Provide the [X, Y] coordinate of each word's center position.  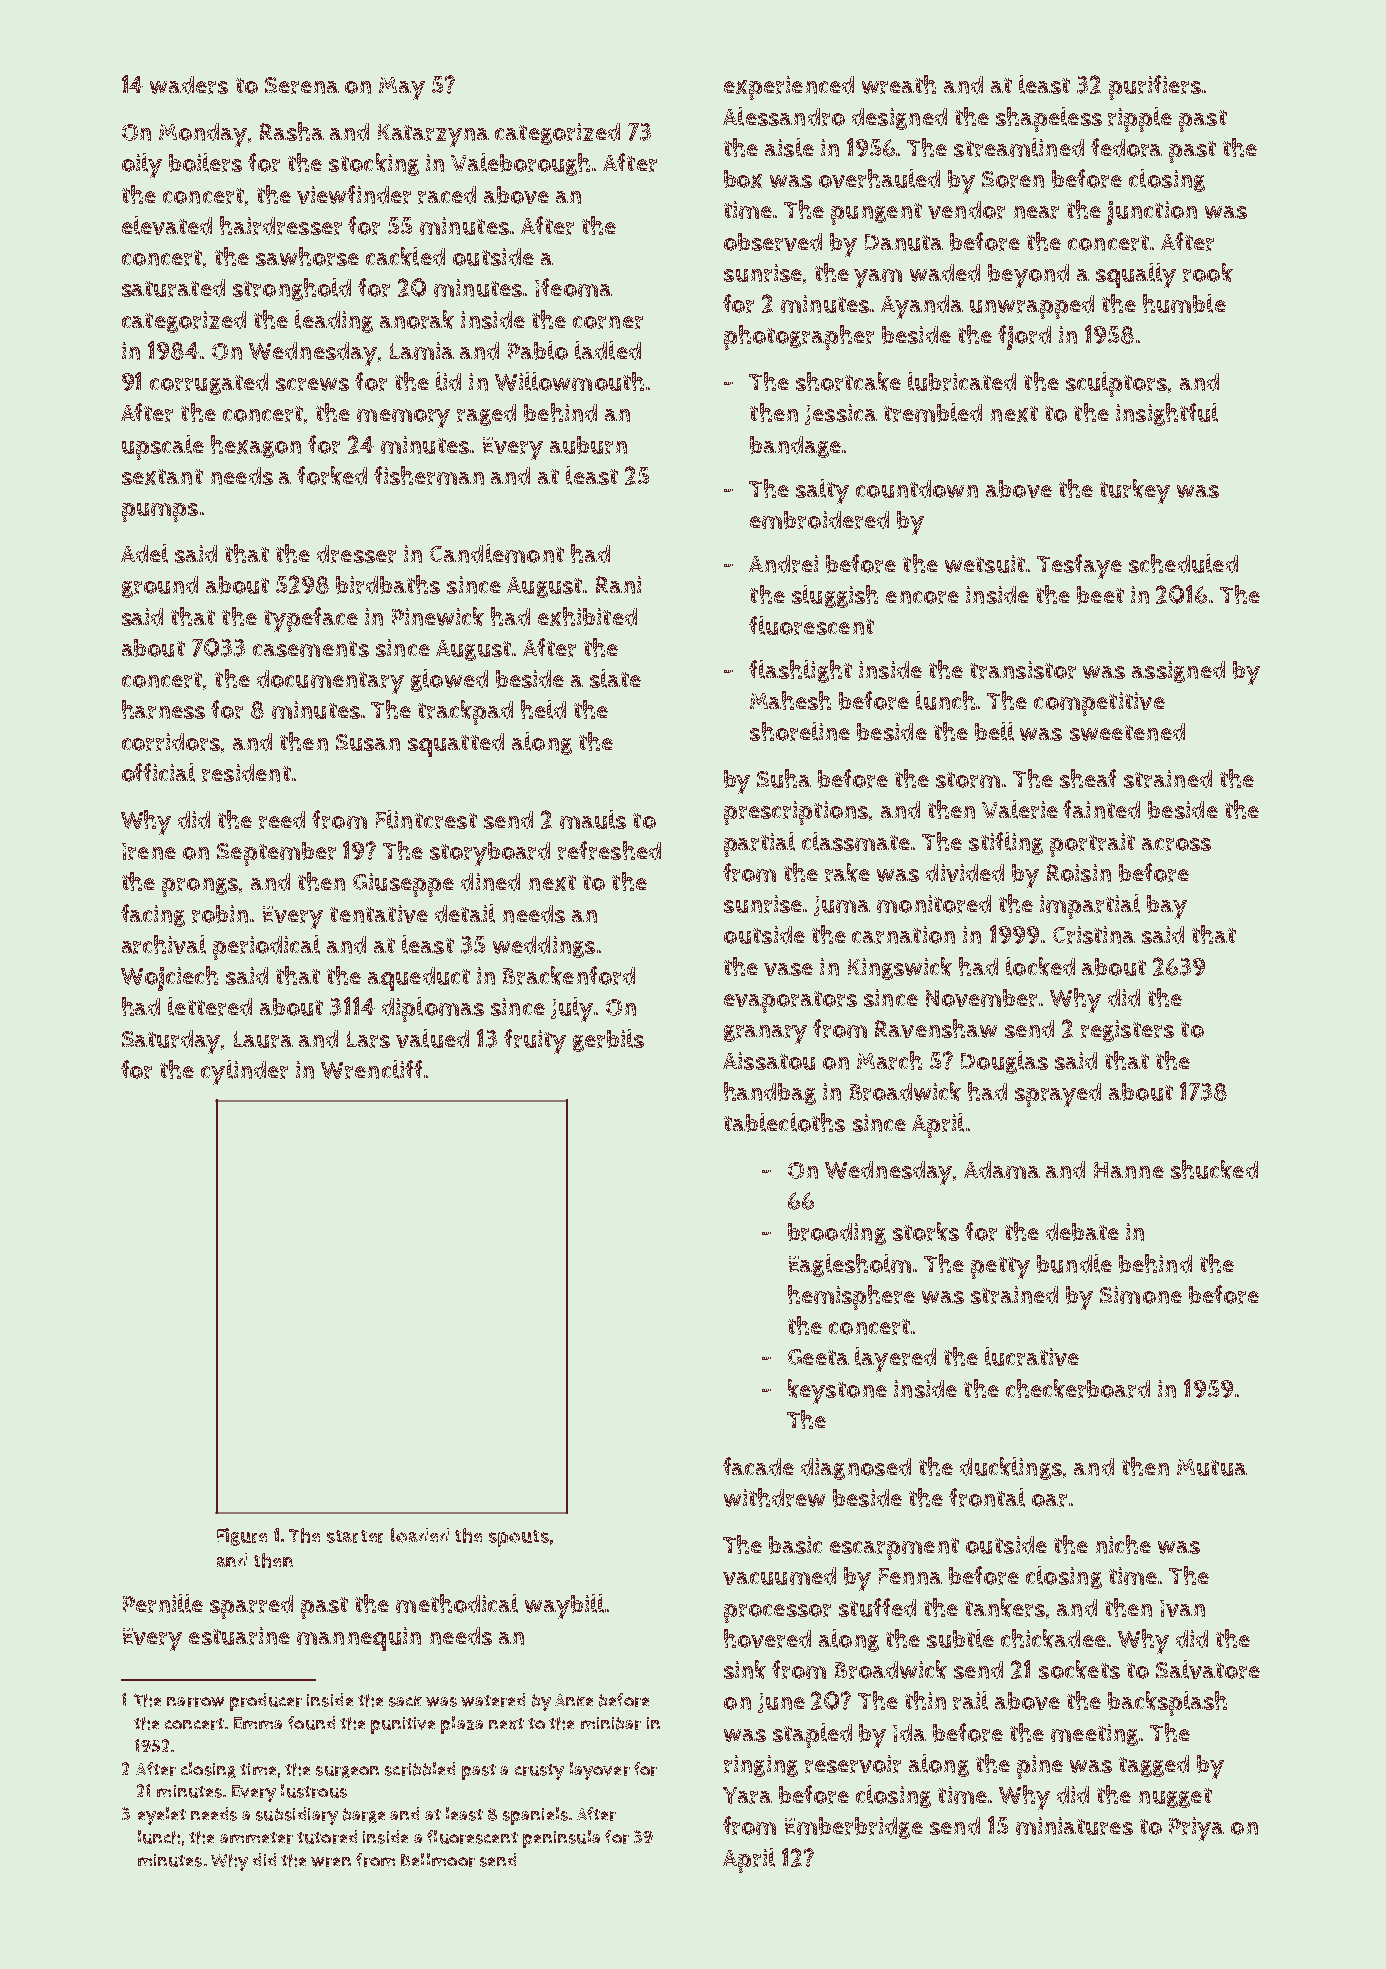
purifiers [1155, 87]
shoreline [800, 731]
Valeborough [520, 164]
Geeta [818, 1357]
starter [355, 1536]
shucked [1214, 1169]
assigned [1178, 672]
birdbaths [388, 584]
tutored [327, 1837]
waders [189, 85]
